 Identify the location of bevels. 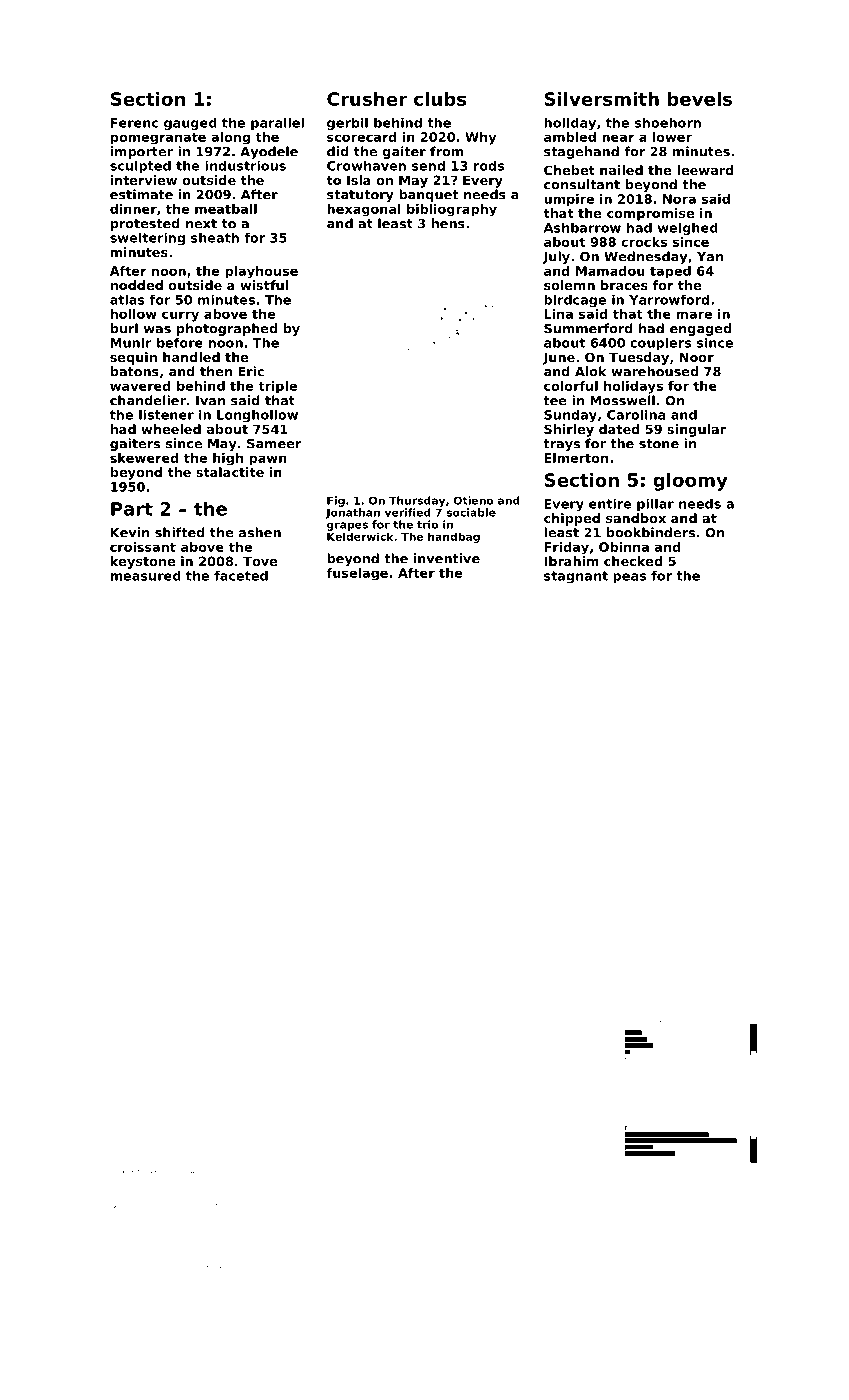
(700, 99).
